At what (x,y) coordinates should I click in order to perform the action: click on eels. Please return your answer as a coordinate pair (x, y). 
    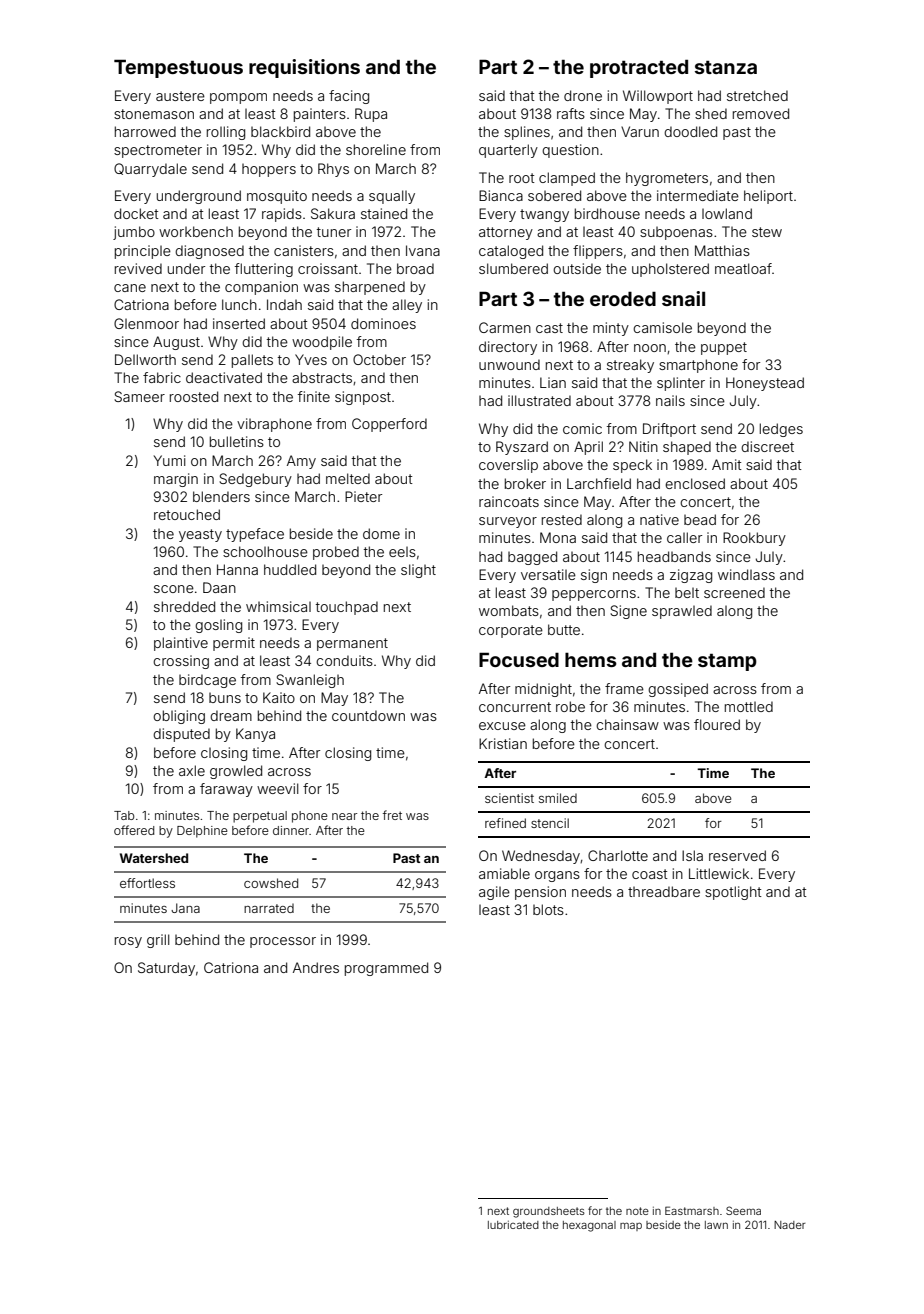
    Looking at the image, I should click on (402, 552).
